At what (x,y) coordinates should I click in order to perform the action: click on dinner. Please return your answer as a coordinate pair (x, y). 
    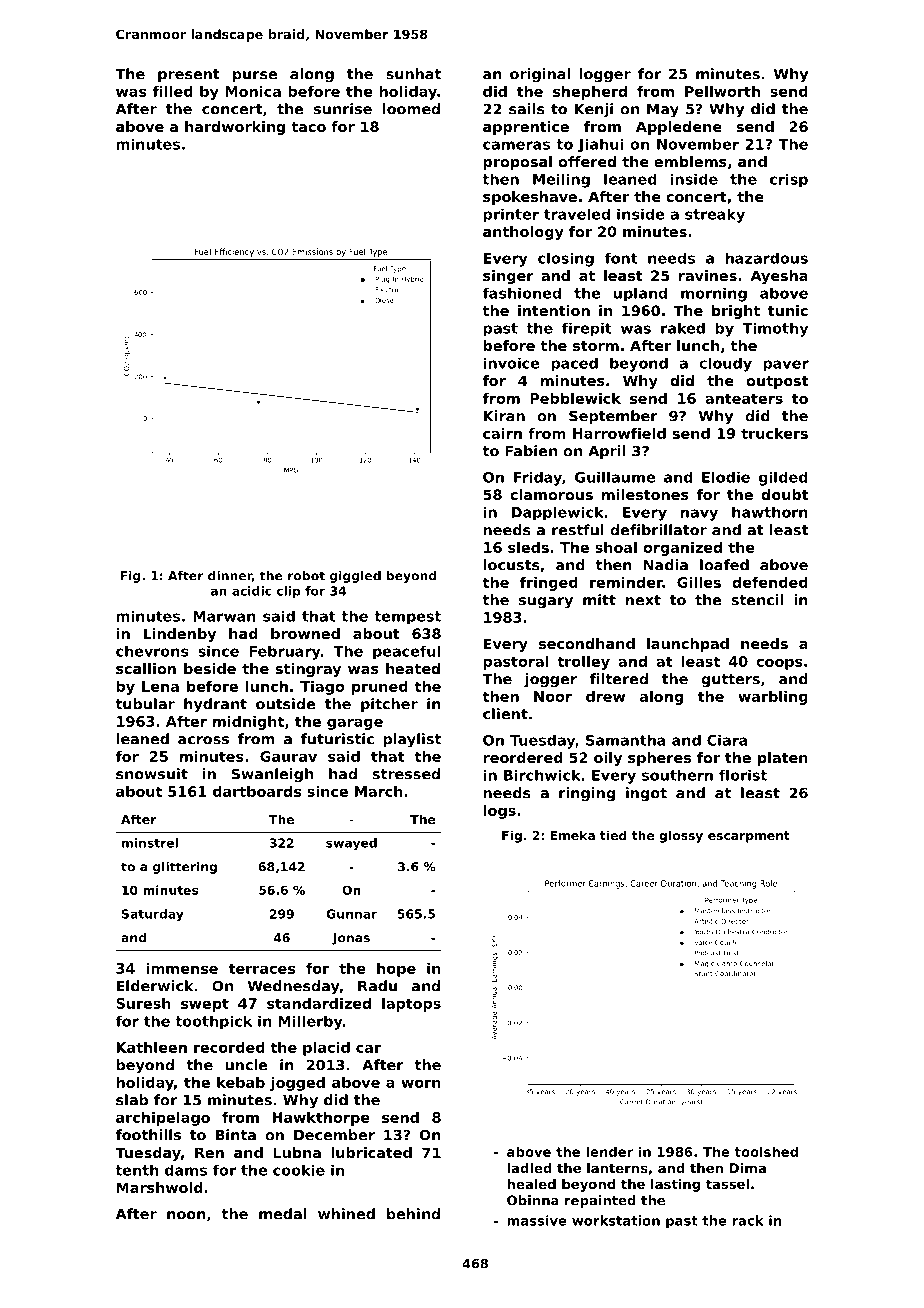
    Looking at the image, I should click on (230, 576).
